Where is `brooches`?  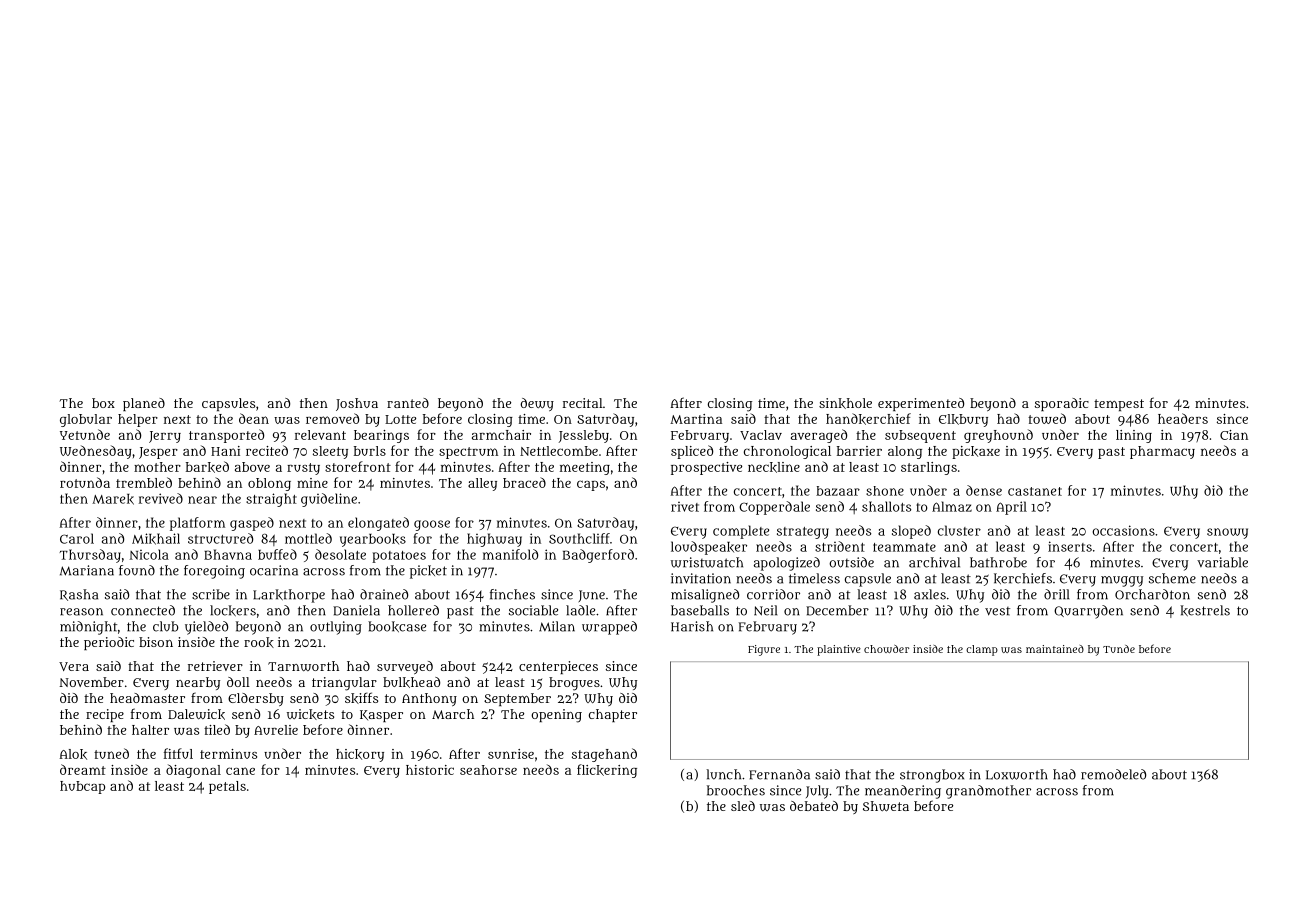
brooches is located at coordinates (736, 790).
